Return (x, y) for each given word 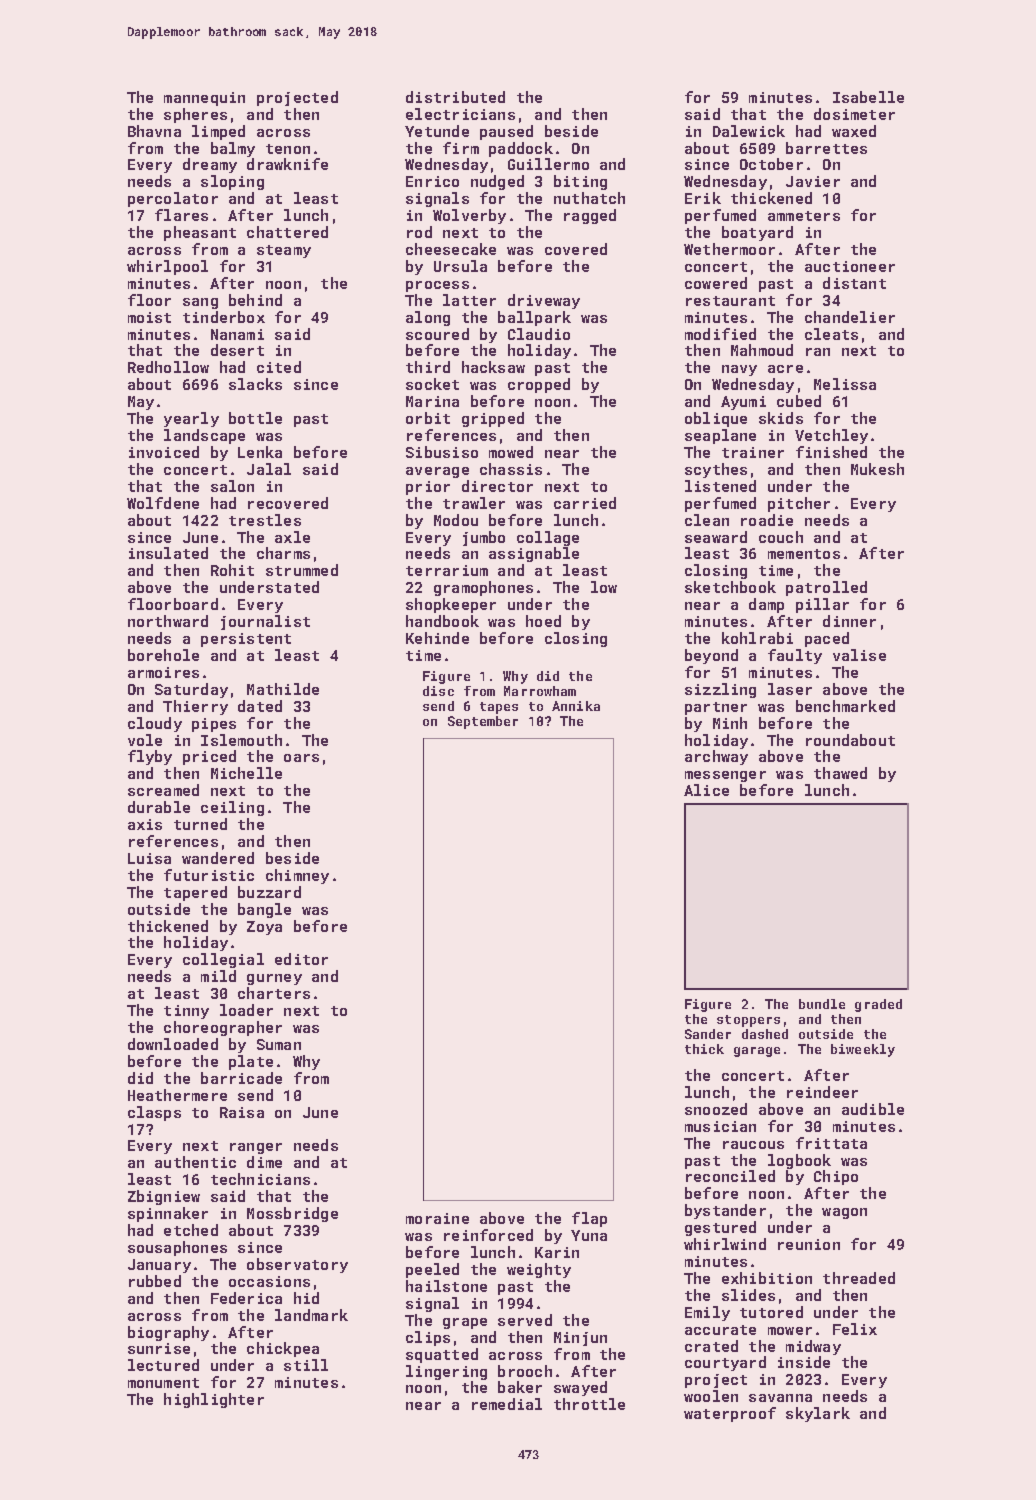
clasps (154, 1113)
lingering (446, 1372)
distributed (455, 97)
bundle (822, 1004)
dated (260, 706)
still (306, 1365)
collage (548, 538)
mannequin (204, 99)
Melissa (845, 384)
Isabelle (868, 97)
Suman (279, 1044)
